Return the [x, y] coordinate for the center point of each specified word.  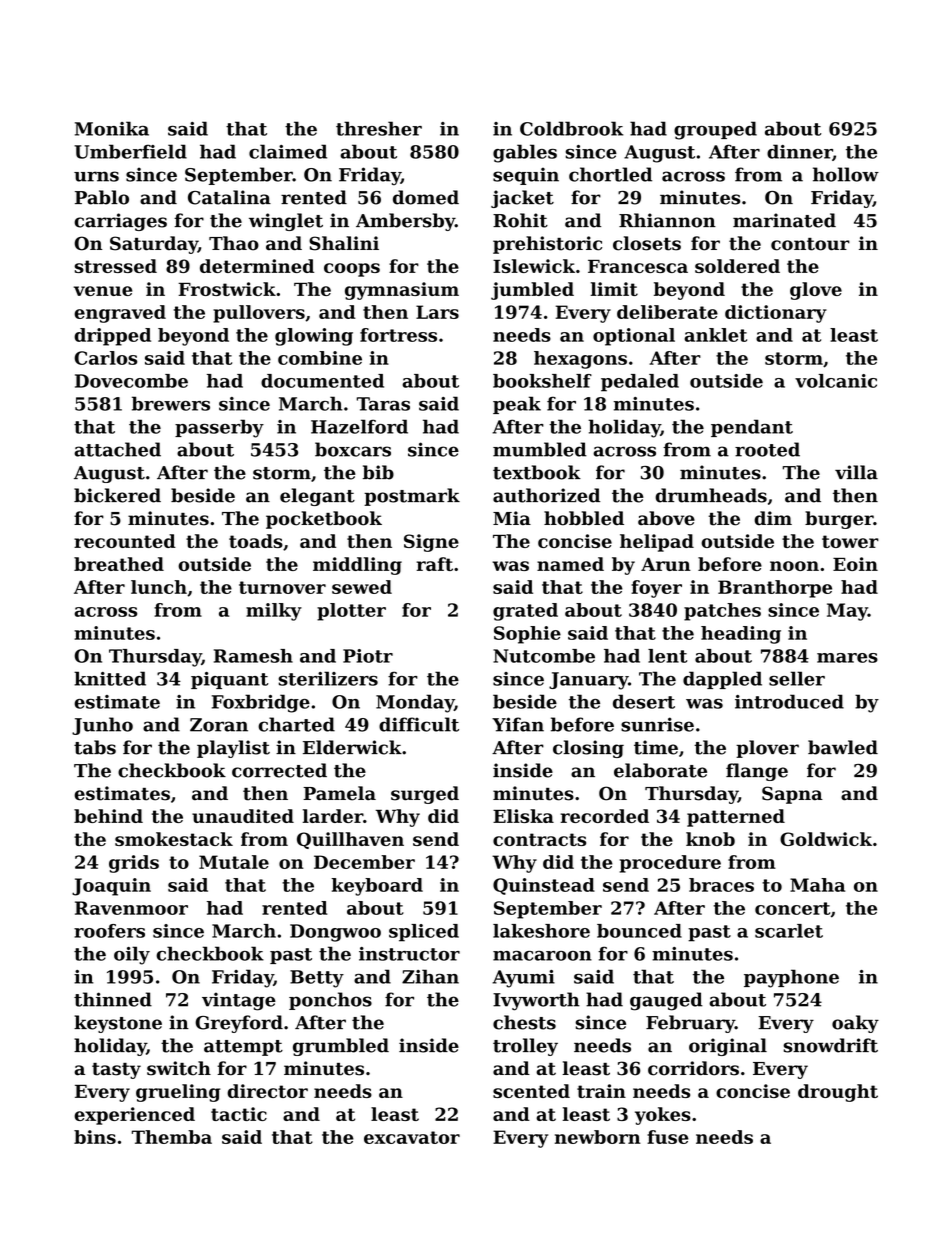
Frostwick [227, 289]
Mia [512, 518]
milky [274, 612]
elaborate [660, 770]
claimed [288, 151]
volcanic [836, 381]
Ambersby [405, 222]
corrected [279, 770]
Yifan [518, 724]
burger [839, 520]
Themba [172, 1137]
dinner [799, 151]
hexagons [580, 360]
